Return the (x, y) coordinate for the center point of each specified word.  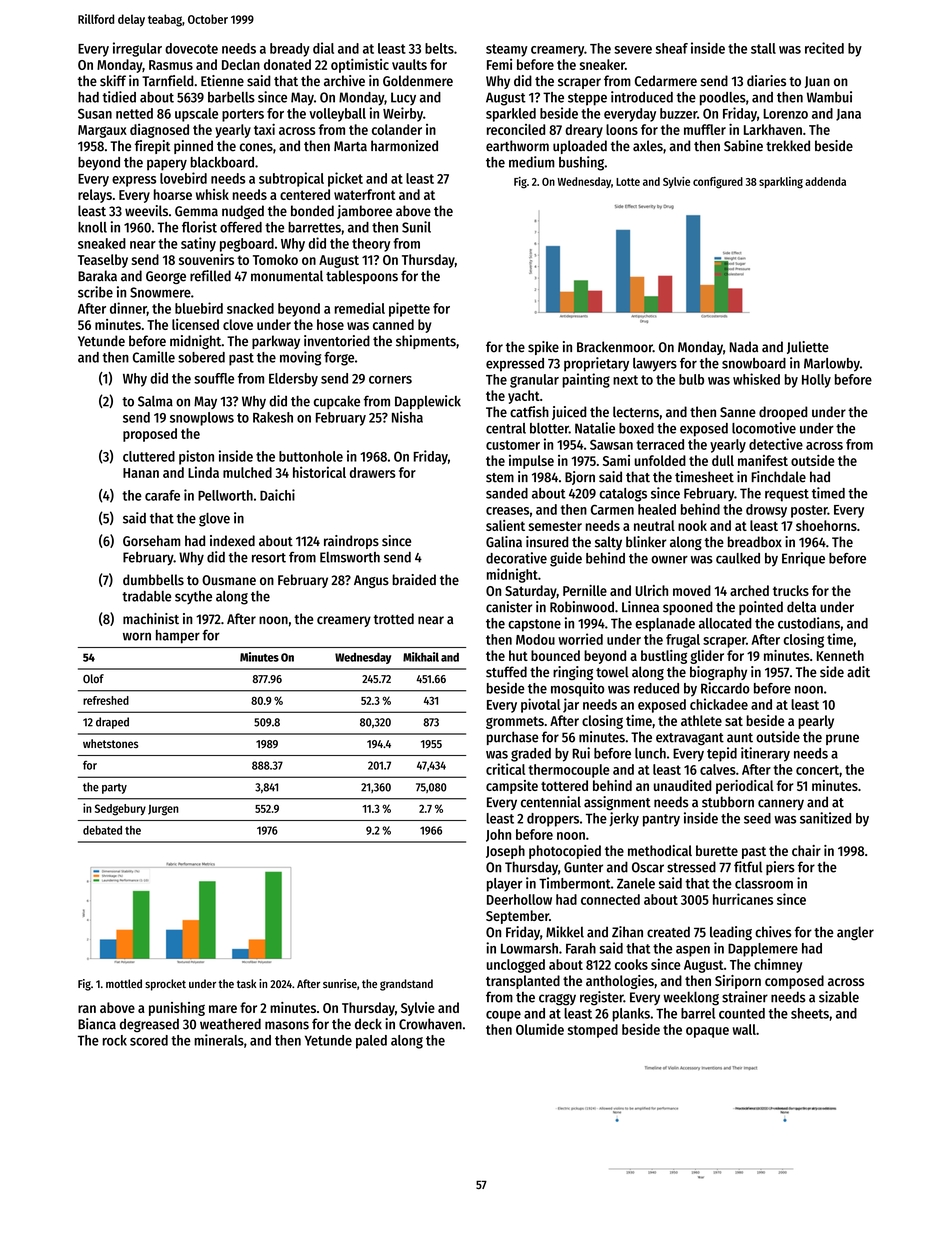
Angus (371, 581)
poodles (723, 99)
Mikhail (421, 657)
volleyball (337, 115)
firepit (152, 147)
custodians (809, 623)
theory (371, 245)
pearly (816, 722)
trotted (394, 619)
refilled (210, 276)
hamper (178, 637)
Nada (744, 347)
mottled (124, 983)
